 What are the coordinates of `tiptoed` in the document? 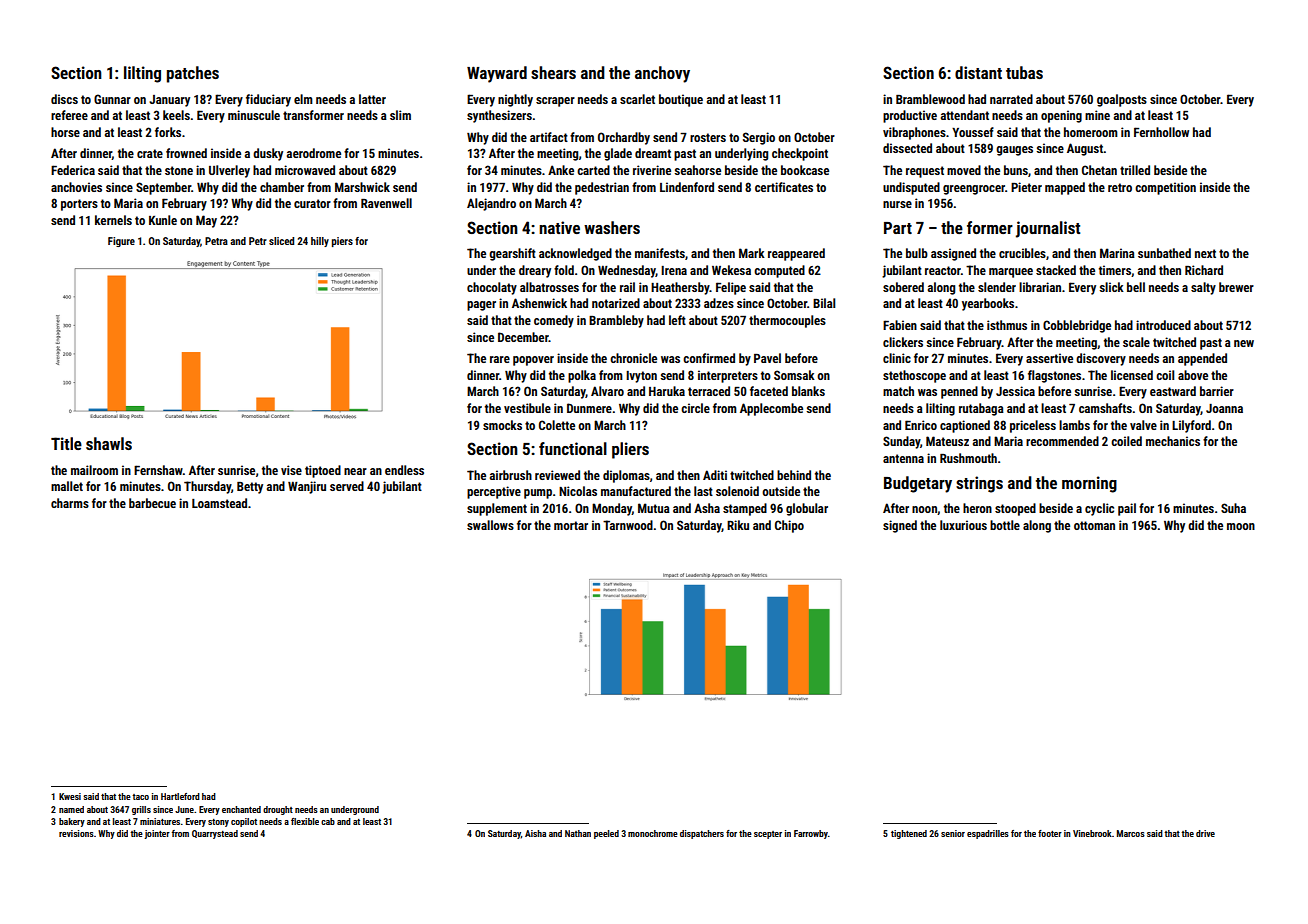 It's located at (323, 471).
